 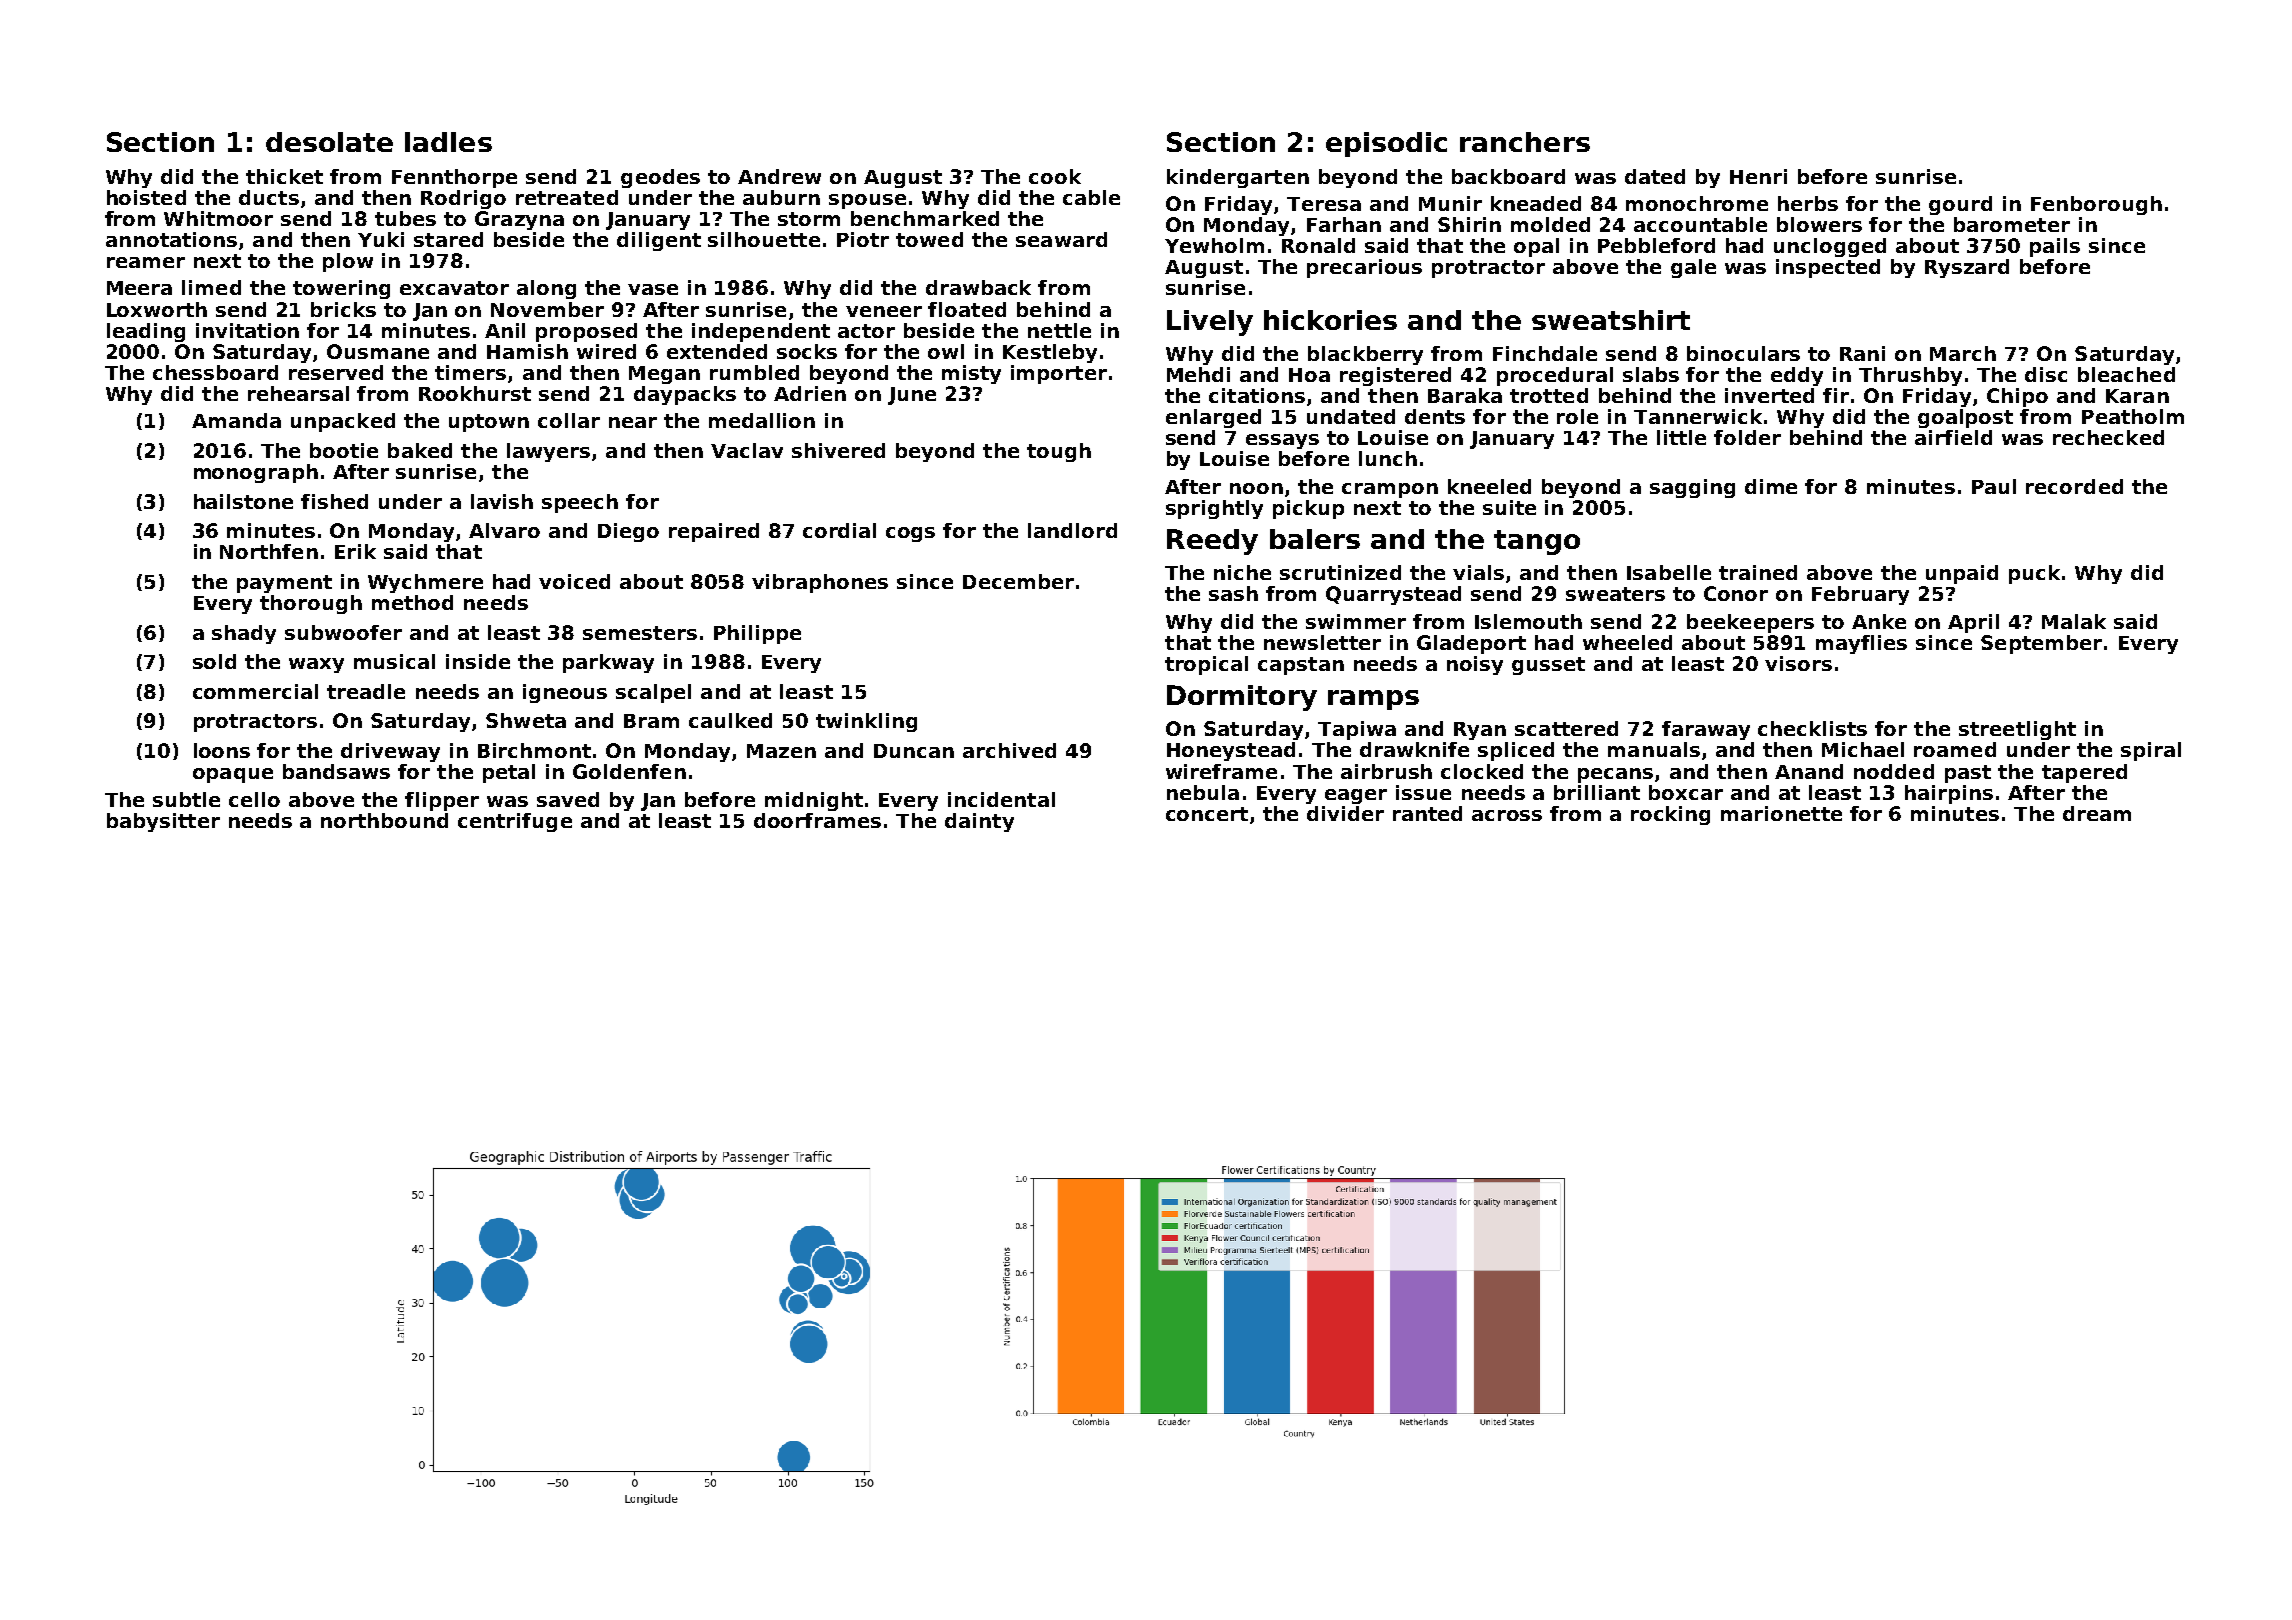 I want to click on Rookhurst, so click(x=475, y=393).
